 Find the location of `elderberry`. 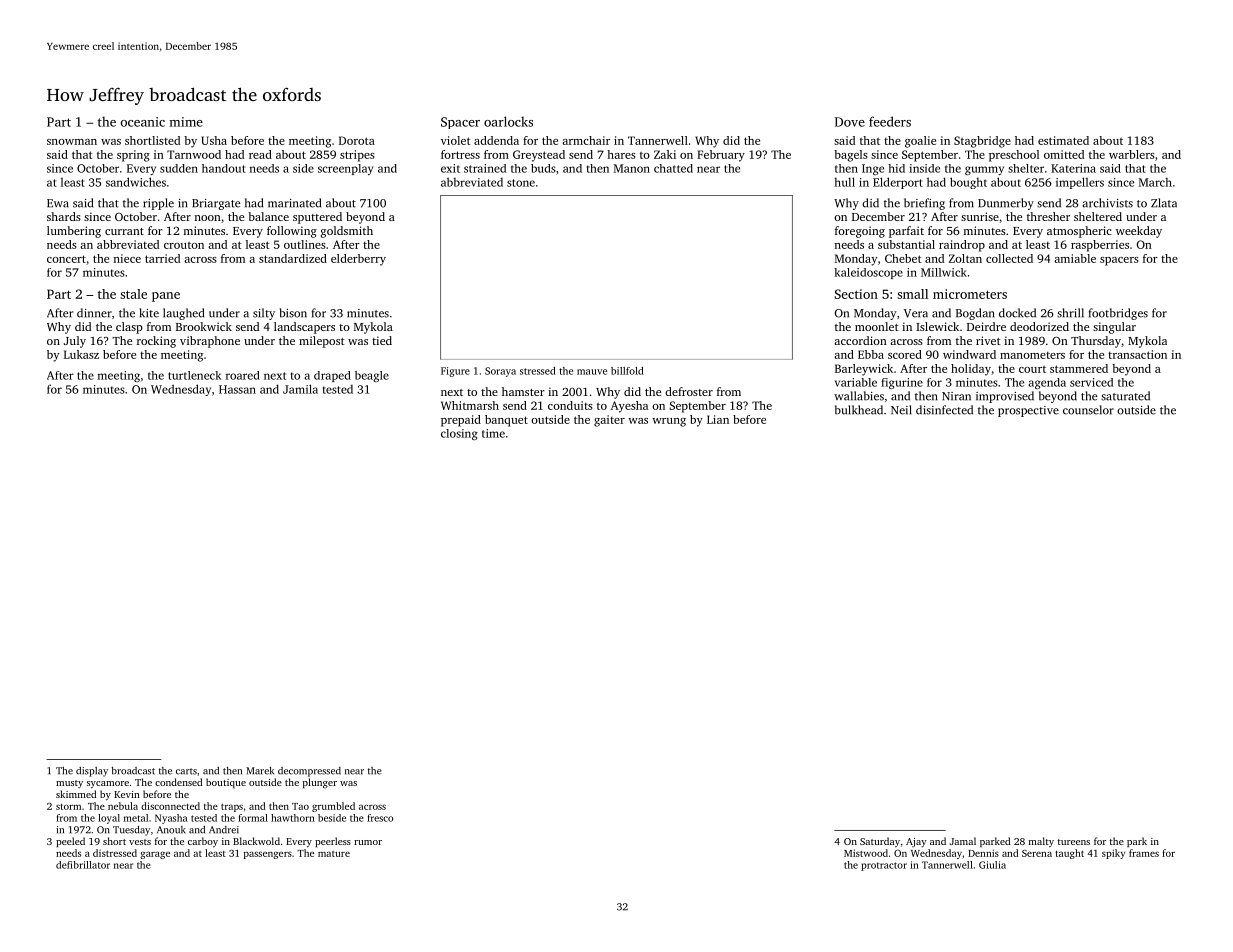

elderberry is located at coordinates (358, 260).
